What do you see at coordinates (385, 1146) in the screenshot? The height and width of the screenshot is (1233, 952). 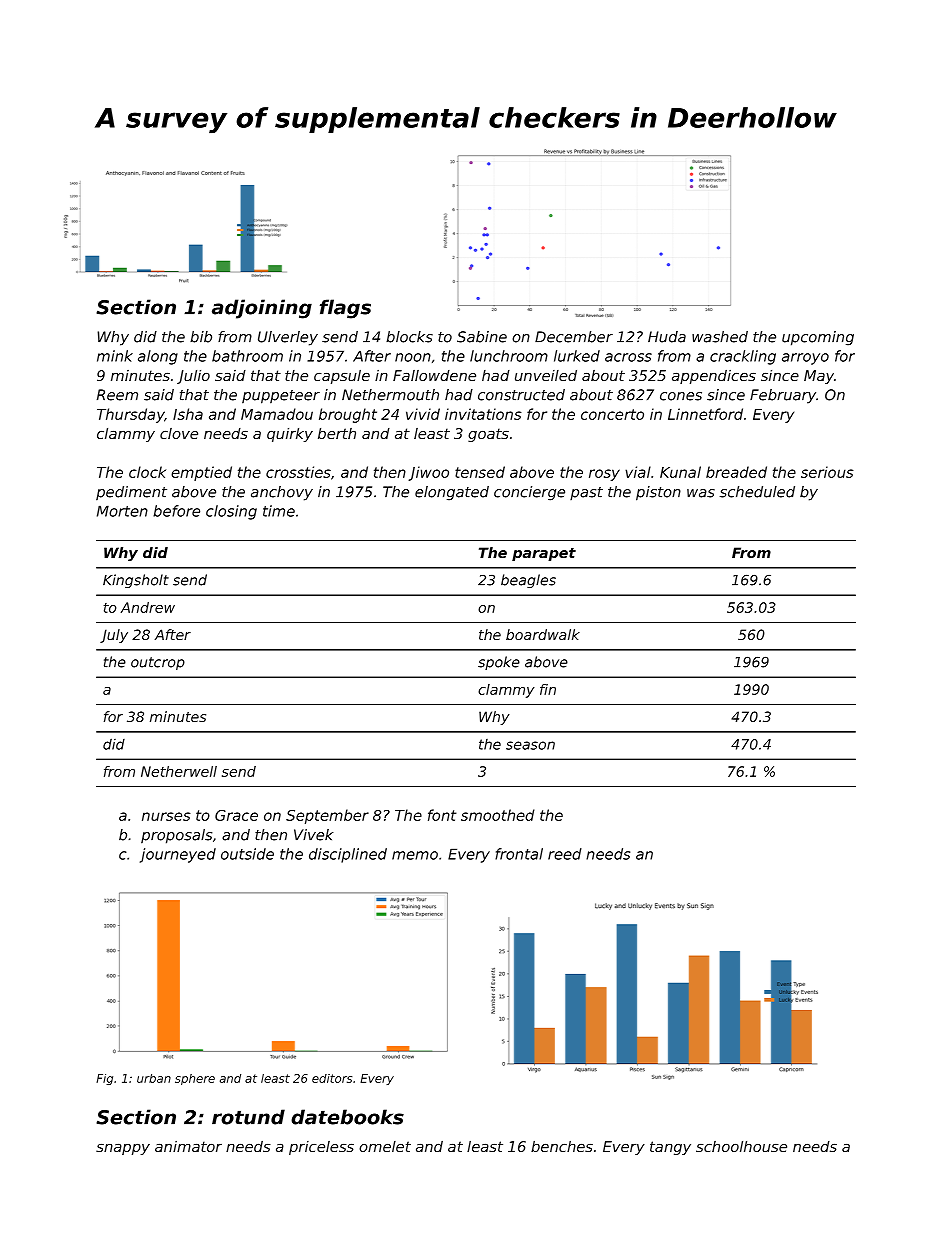 I see `omelet` at bounding box center [385, 1146].
